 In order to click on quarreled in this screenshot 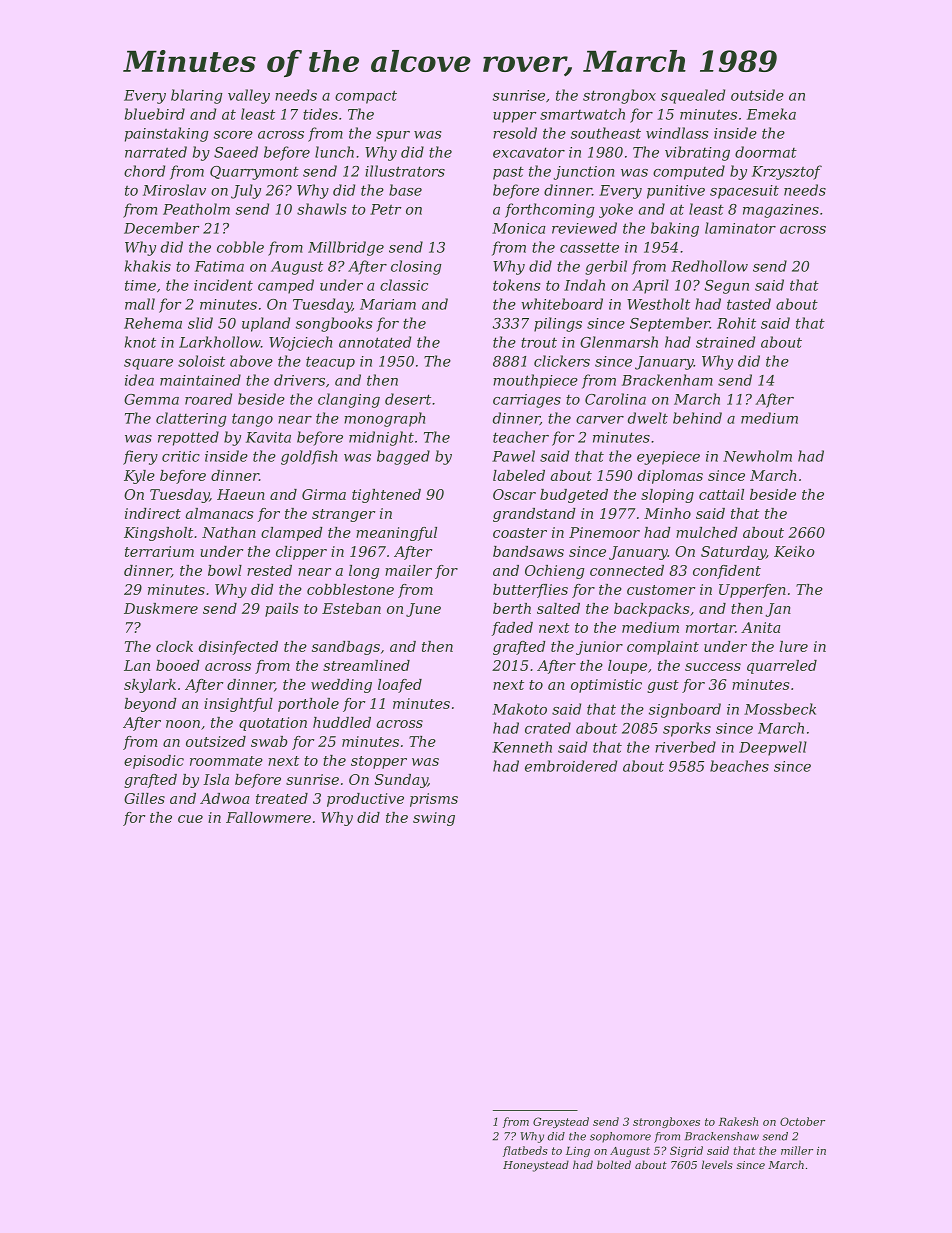, I will do `click(782, 667)`.
